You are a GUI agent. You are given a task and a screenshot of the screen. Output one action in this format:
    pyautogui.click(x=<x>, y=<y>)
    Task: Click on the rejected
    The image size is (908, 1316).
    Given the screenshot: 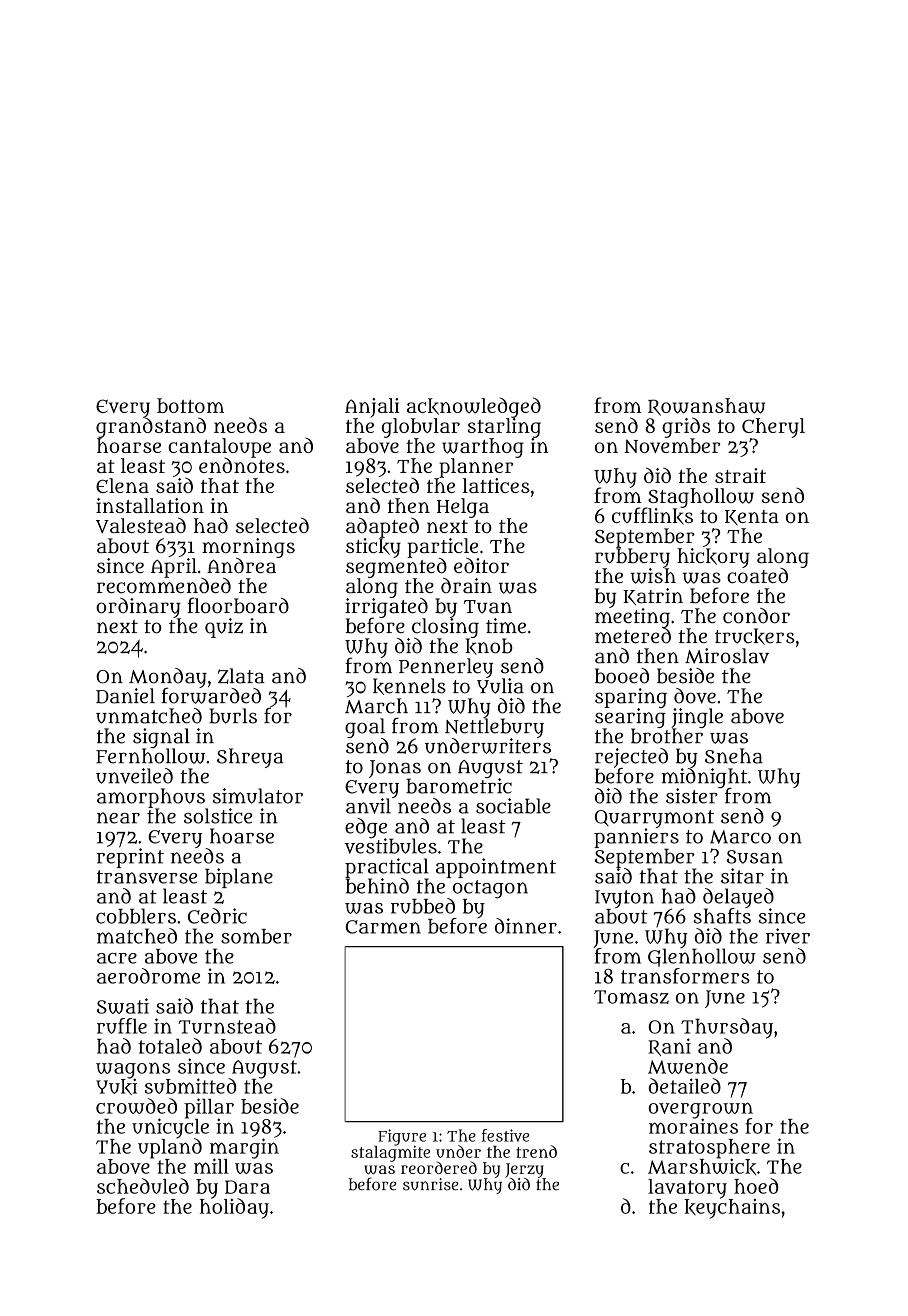 What is the action you would take?
    pyautogui.click(x=631, y=758)
